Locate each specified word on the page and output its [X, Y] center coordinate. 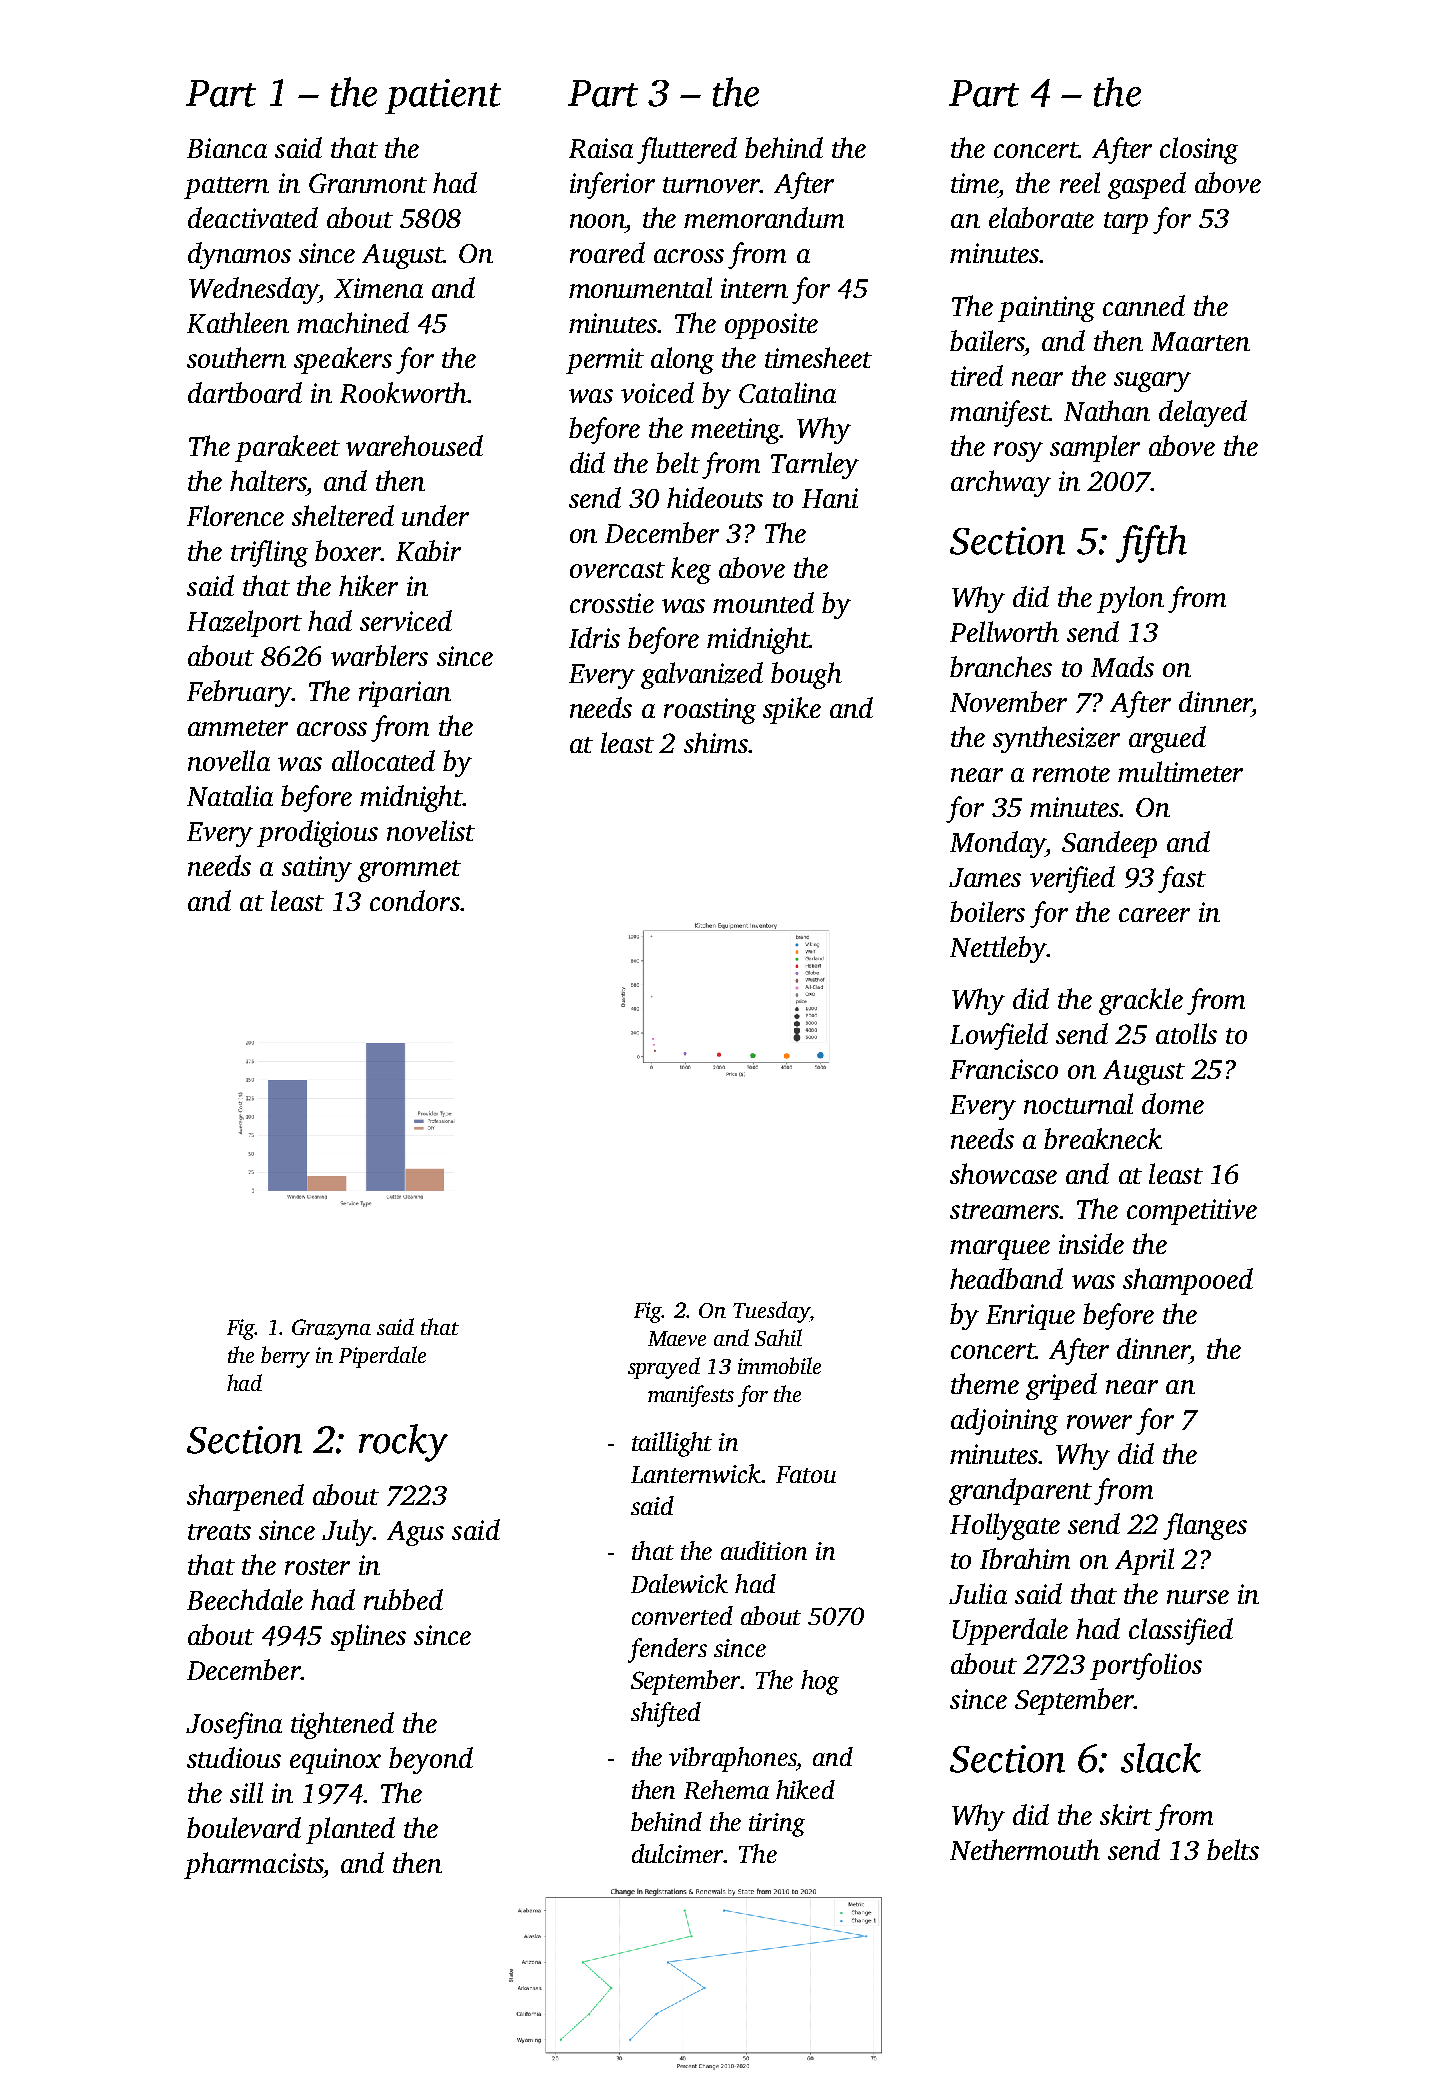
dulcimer [677, 1853]
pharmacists [254, 1865]
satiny [317, 869]
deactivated [253, 217]
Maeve [677, 1338]
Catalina [787, 392]
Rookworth [404, 392]
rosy [1018, 452]
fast [1182, 879]
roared [607, 252]
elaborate [1041, 217]
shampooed [1188, 1281]
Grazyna [331, 1329]
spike [792, 710]
